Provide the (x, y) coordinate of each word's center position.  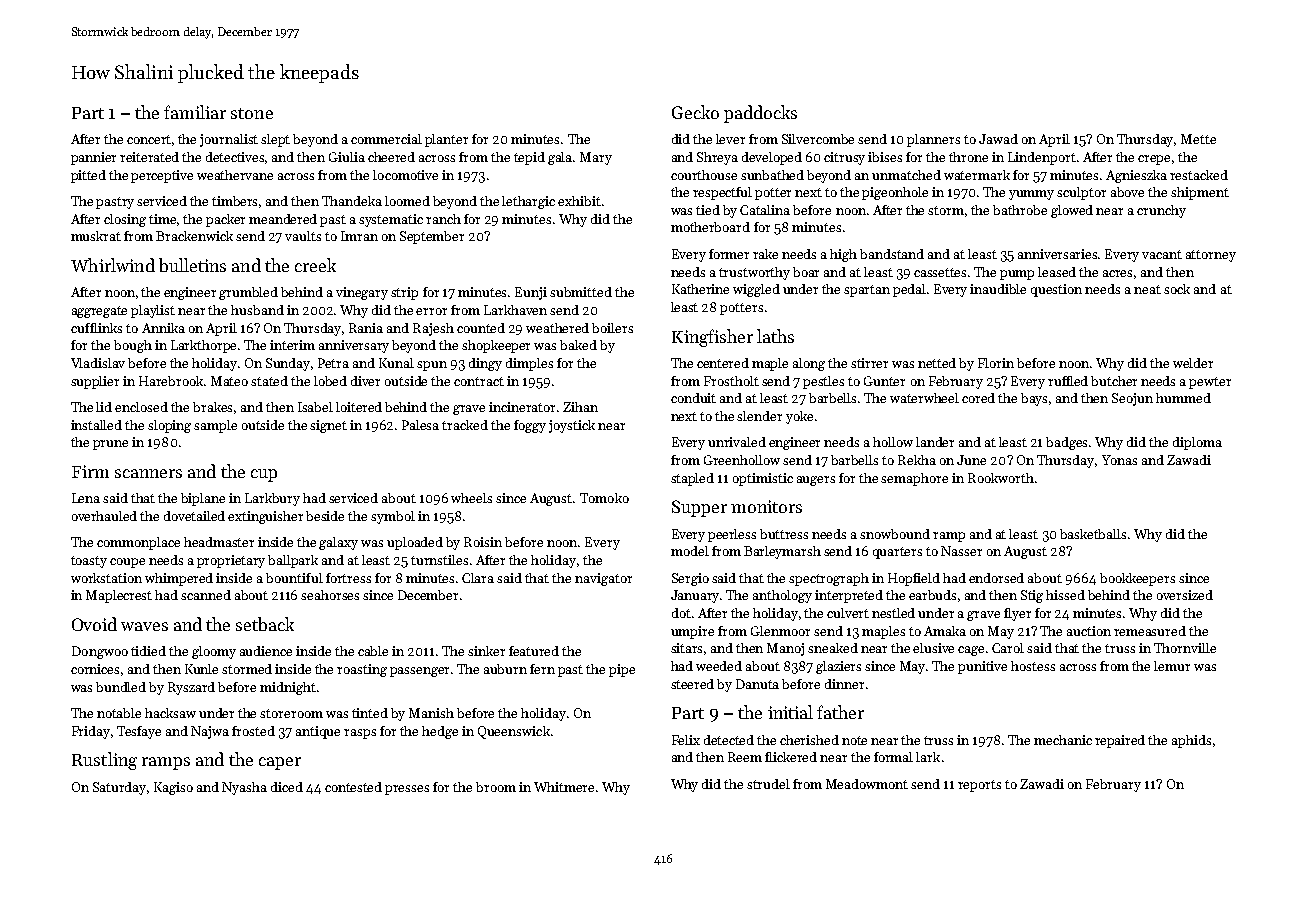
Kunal (396, 363)
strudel (768, 784)
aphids (1191, 741)
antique (318, 732)
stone (252, 113)
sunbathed (772, 175)
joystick (572, 426)
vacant (1162, 254)
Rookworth (1001, 478)
